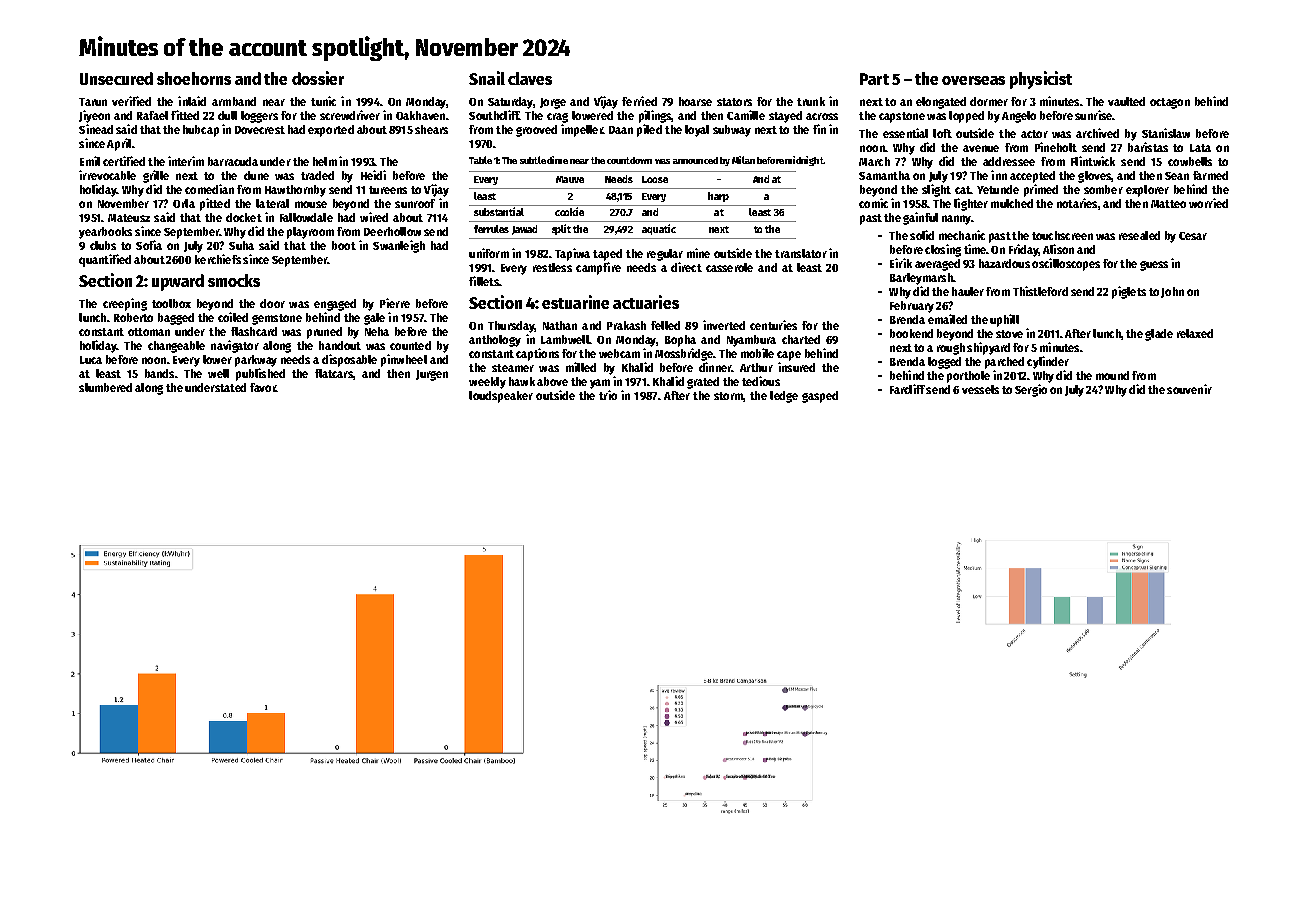  What do you see at coordinates (1048, 362) in the page?
I see `cylinder` at bounding box center [1048, 362].
